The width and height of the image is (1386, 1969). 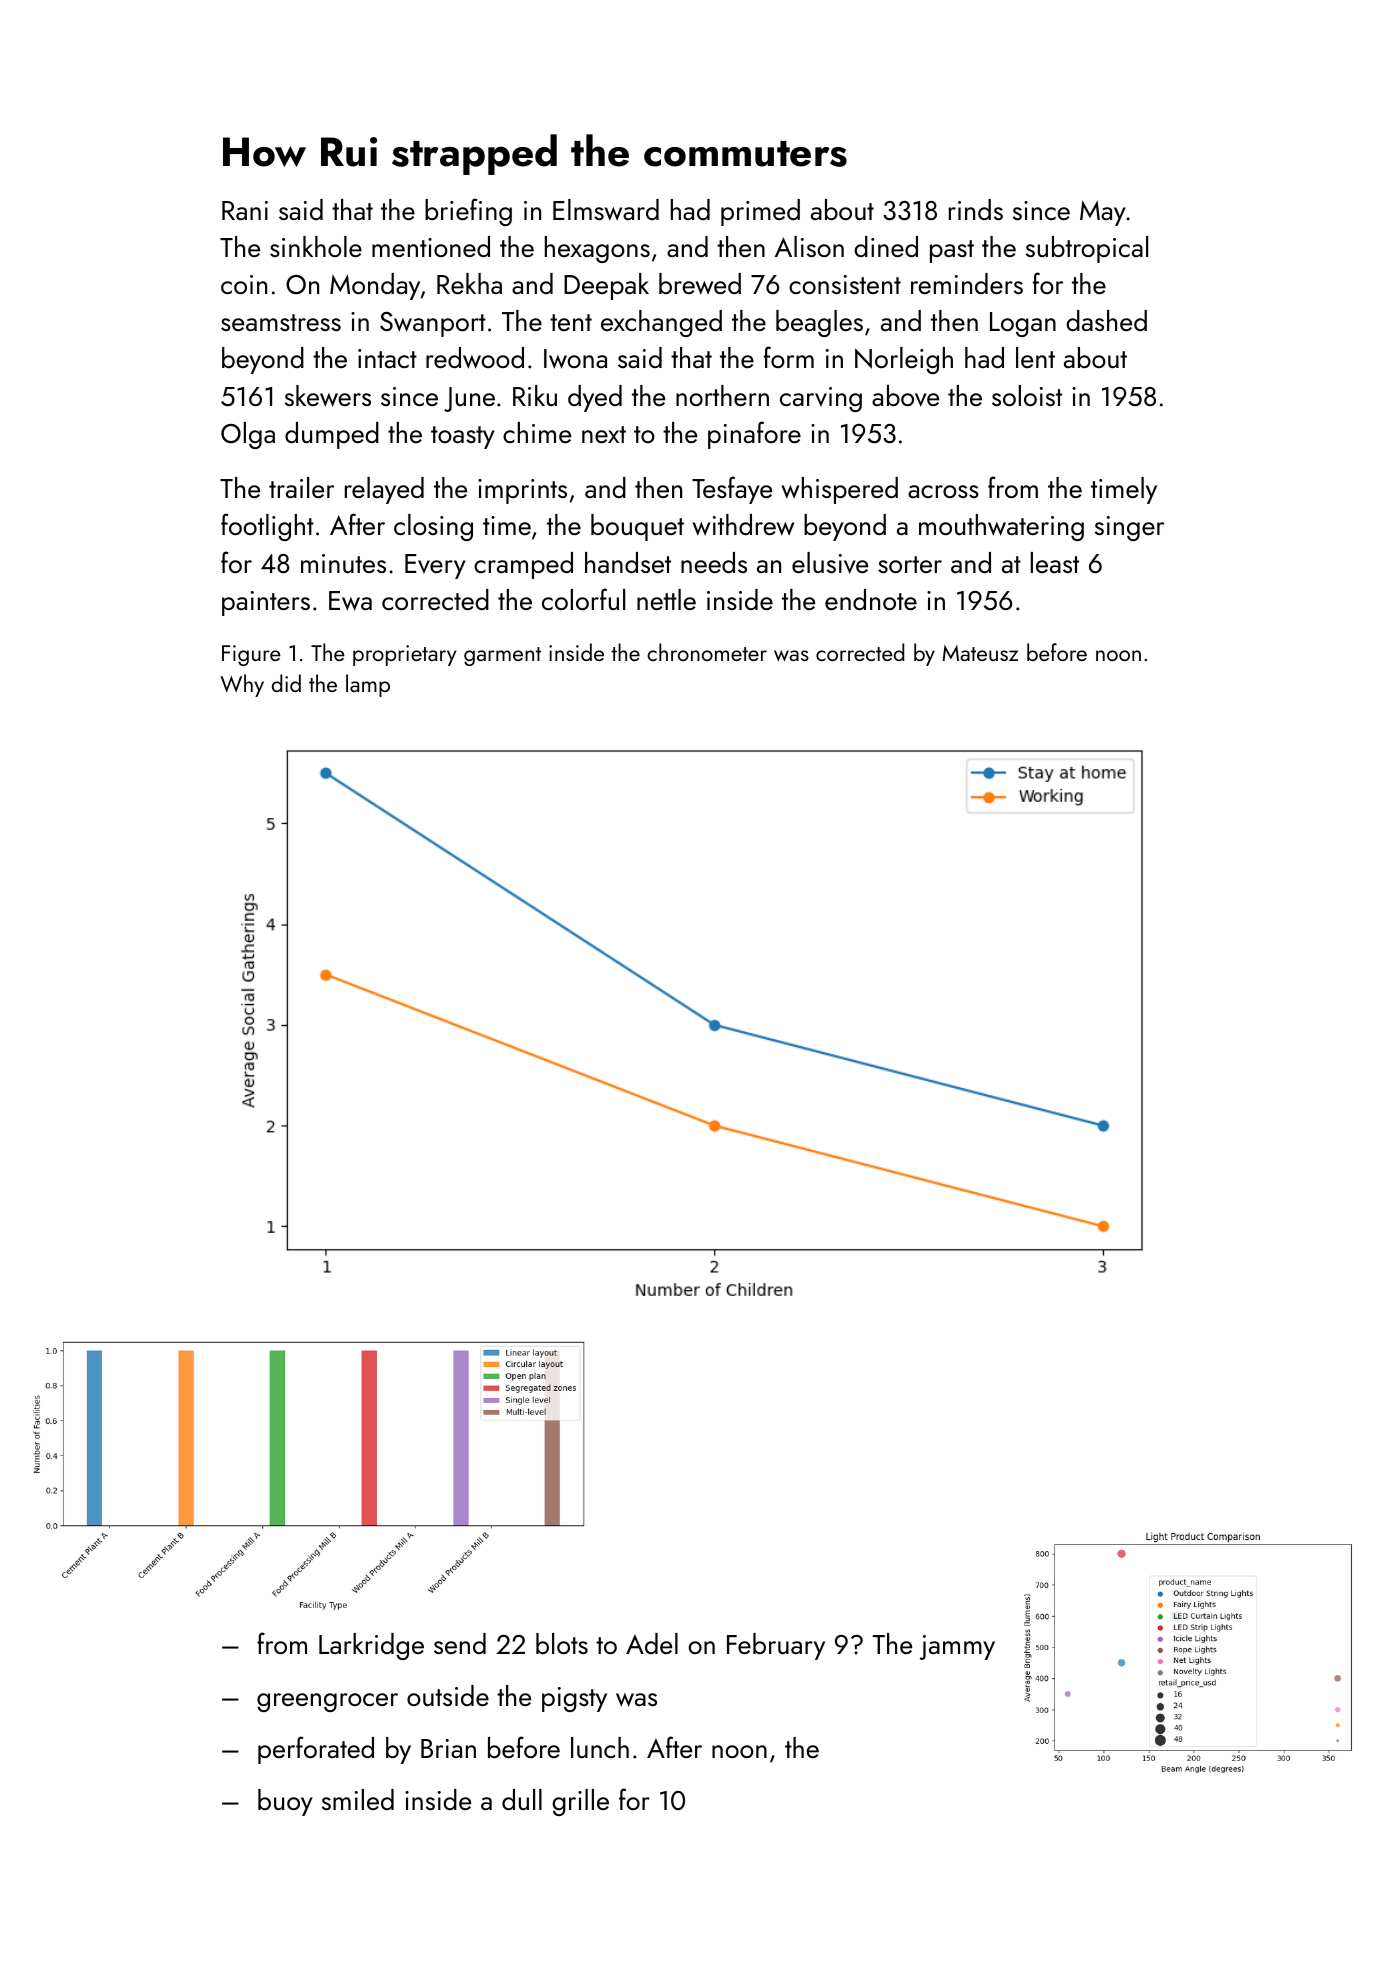 I want to click on jammy, so click(x=957, y=1647).
